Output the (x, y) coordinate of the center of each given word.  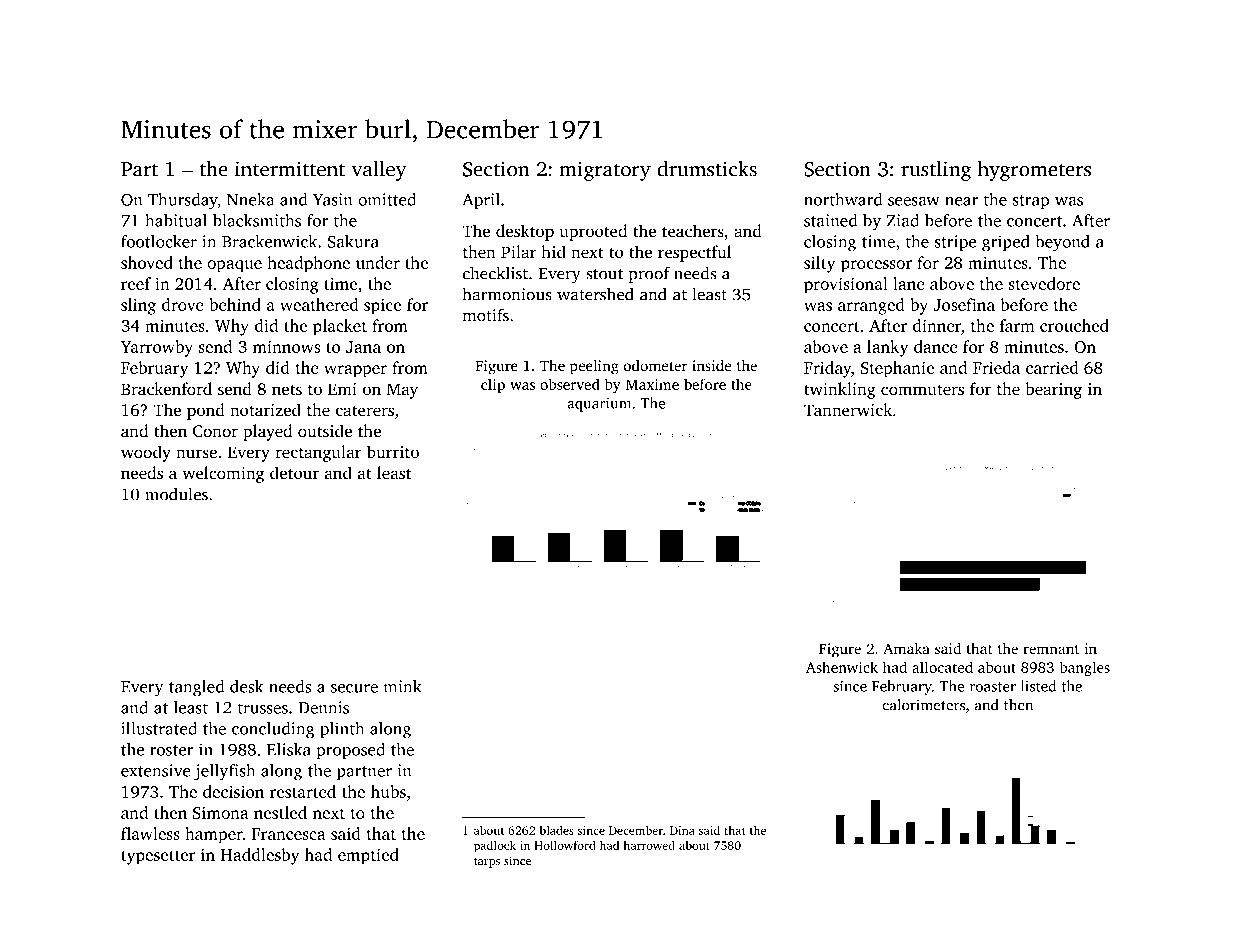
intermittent (290, 169)
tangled (196, 688)
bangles (1084, 668)
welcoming (223, 474)
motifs (486, 315)
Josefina (964, 304)
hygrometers (1034, 171)
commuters (922, 390)
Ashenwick (842, 667)
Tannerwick (848, 409)
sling (138, 306)
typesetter (158, 857)
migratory (605, 171)
